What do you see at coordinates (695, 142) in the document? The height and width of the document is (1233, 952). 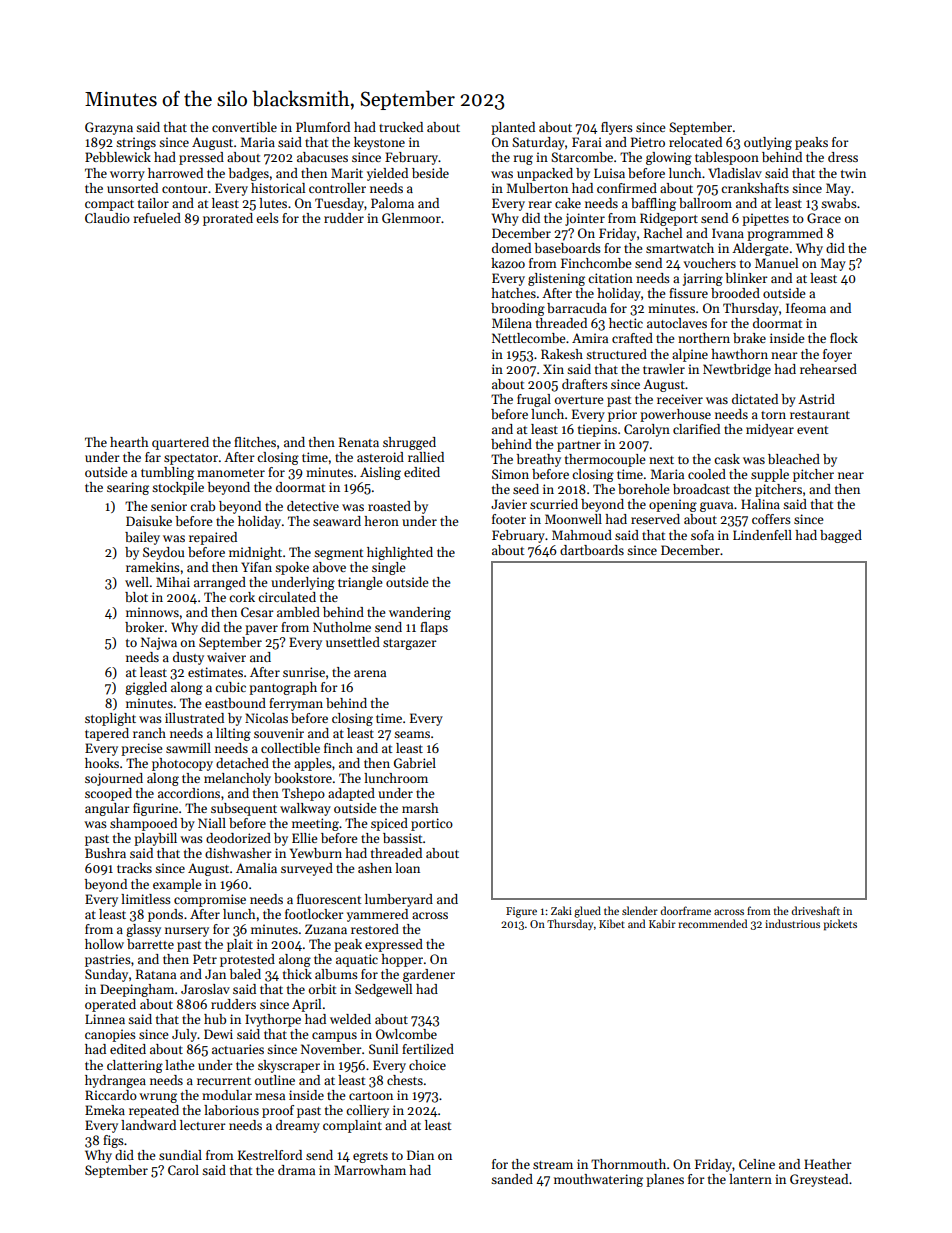 I see `relocated` at bounding box center [695, 142].
